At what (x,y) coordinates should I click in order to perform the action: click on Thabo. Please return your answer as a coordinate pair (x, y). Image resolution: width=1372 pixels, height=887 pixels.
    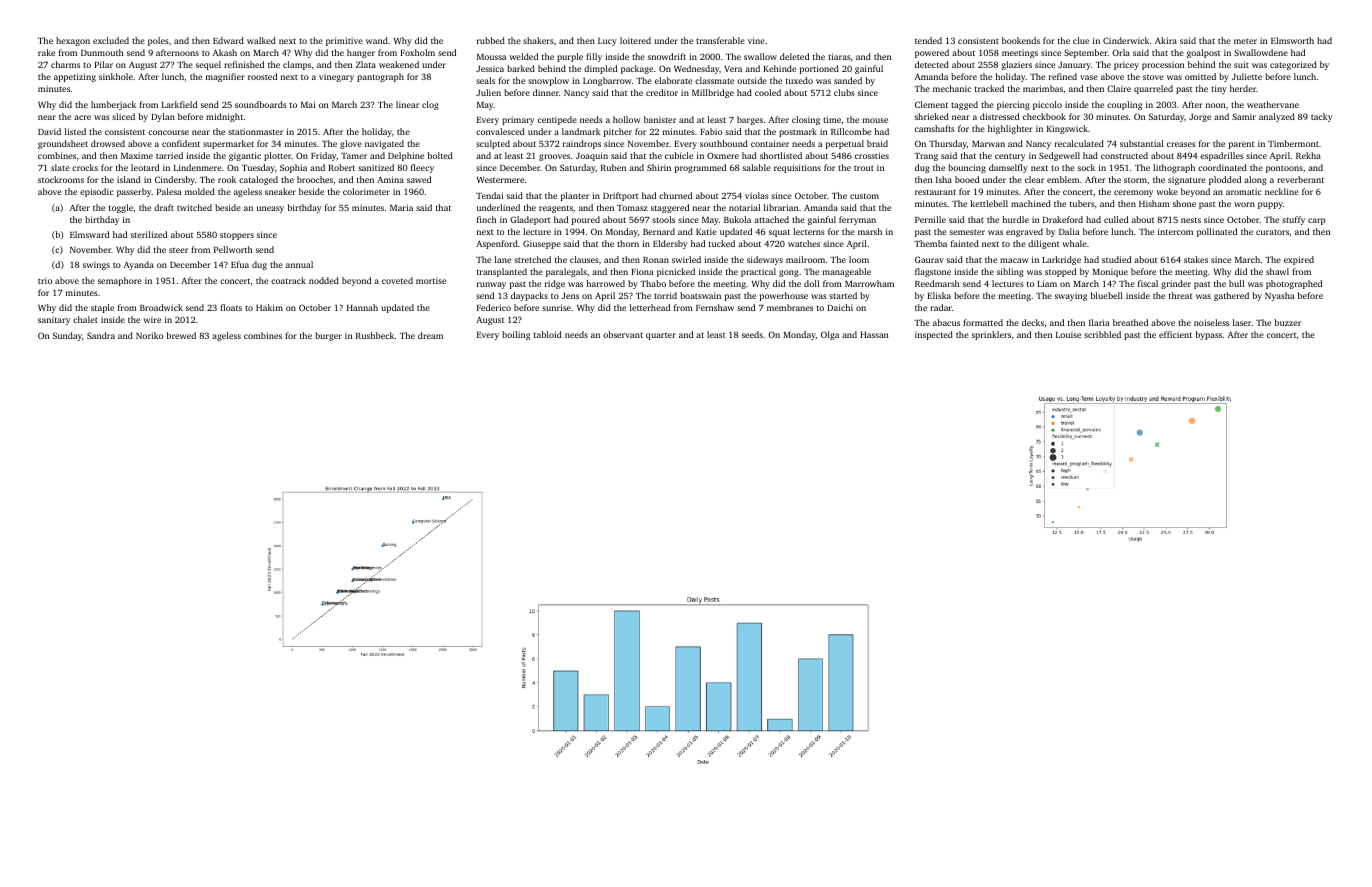
    Looking at the image, I should click on (653, 283).
